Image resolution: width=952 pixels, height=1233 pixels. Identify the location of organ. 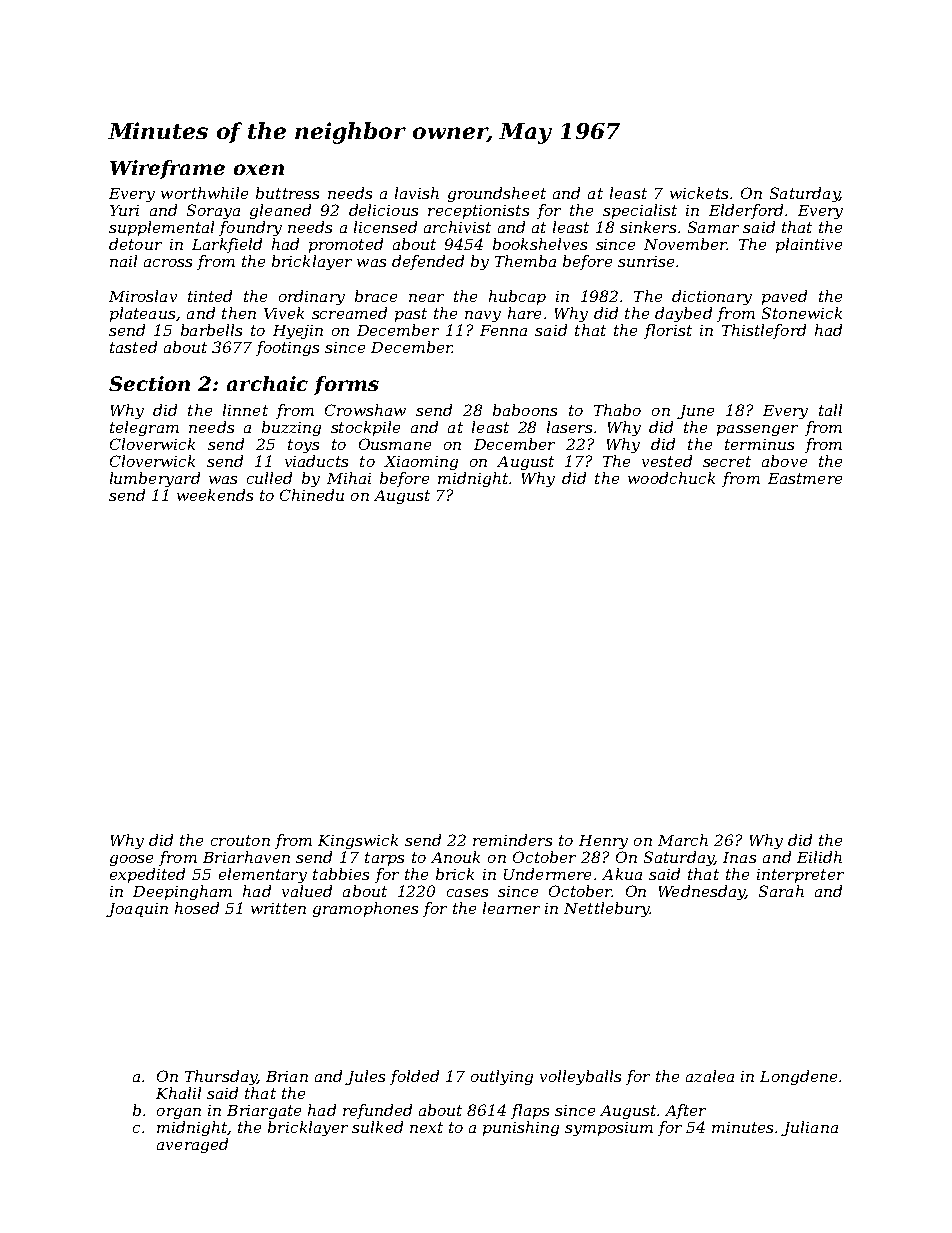
(179, 1113).
